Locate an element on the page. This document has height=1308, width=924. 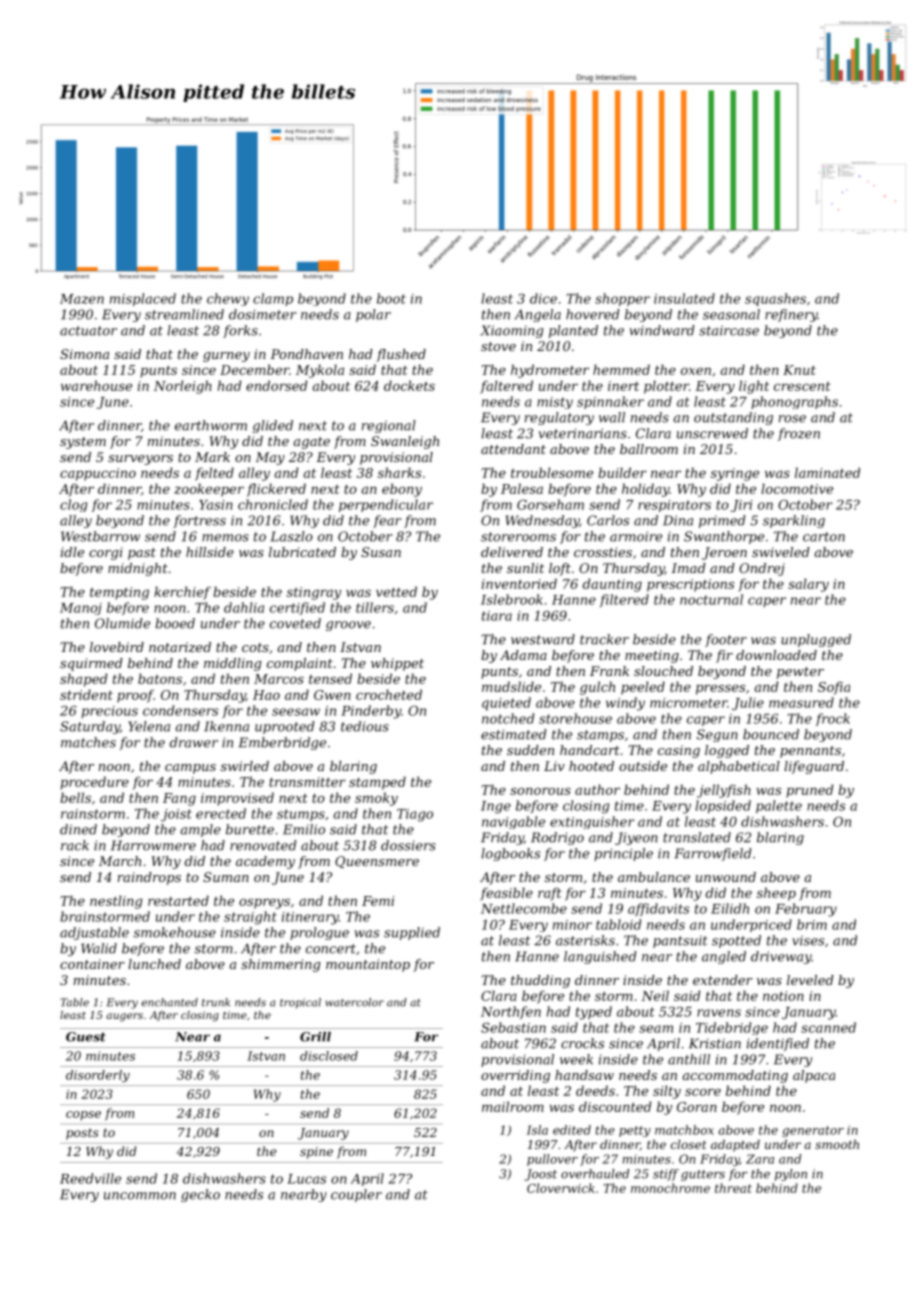
outstanding is located at coordinates (733, 418).
